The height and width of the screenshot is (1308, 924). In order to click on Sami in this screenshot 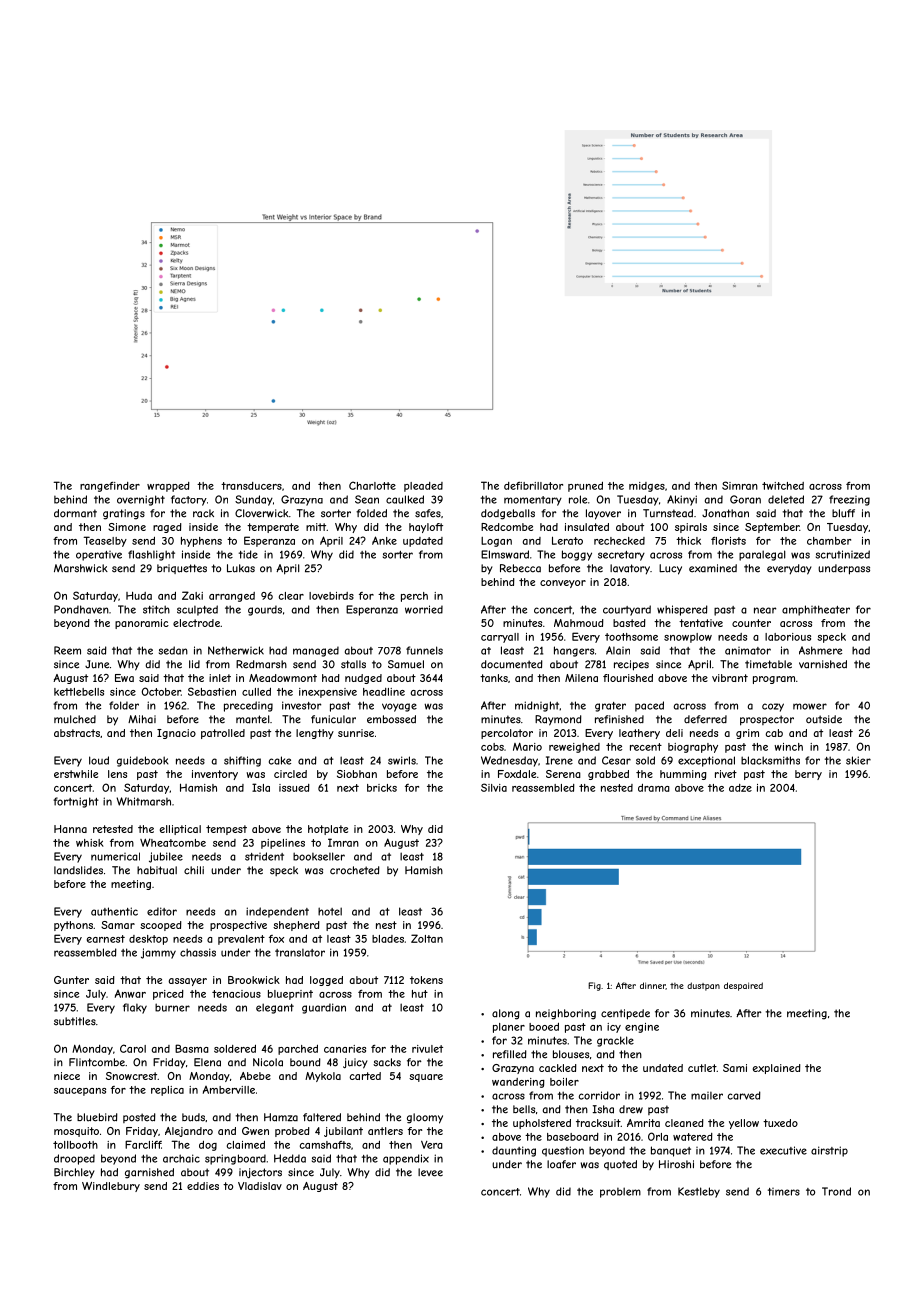, I will do `click(735, 1068)`.
